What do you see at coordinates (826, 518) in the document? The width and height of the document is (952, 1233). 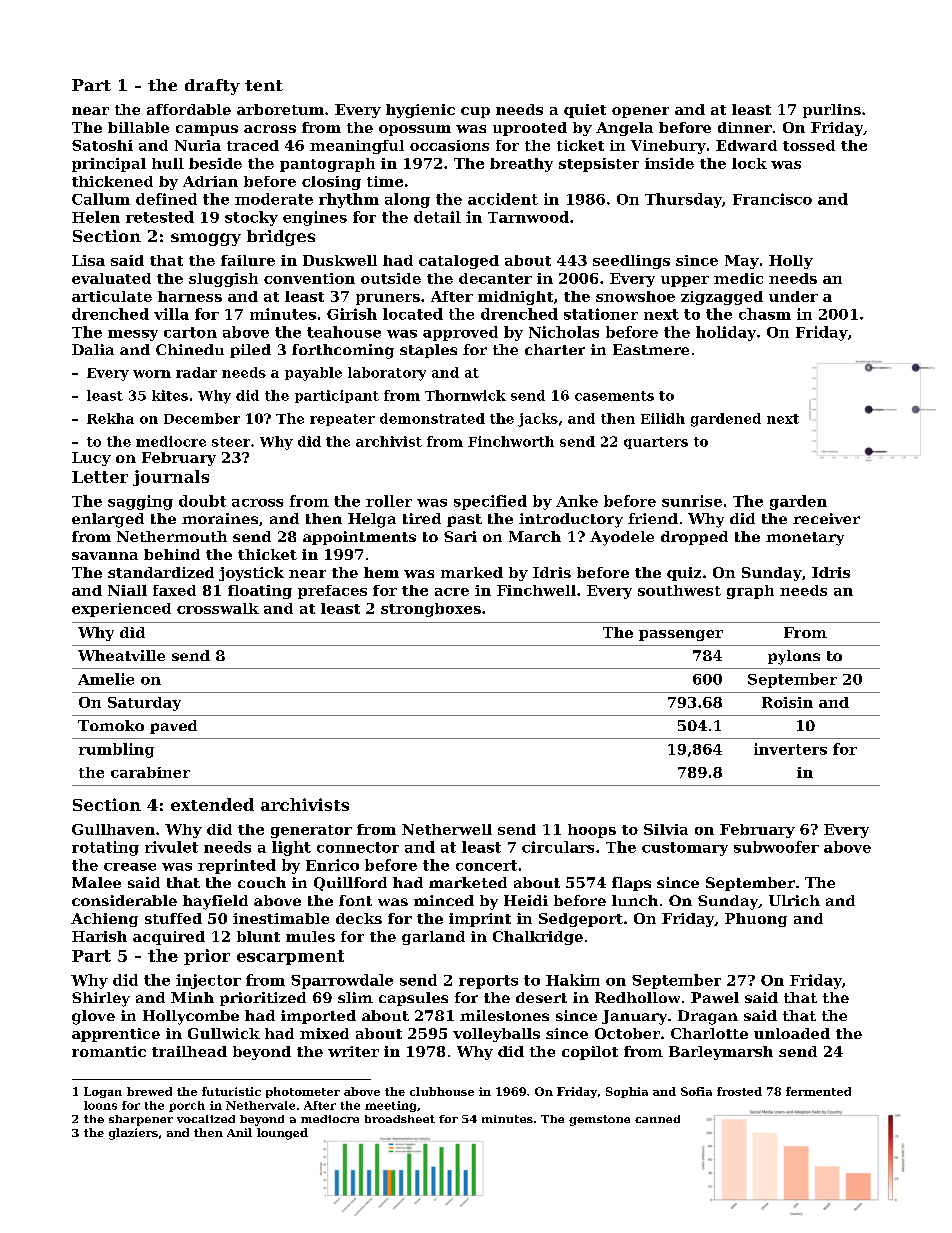 I see `receiver` at bounding box center [826, 518].
